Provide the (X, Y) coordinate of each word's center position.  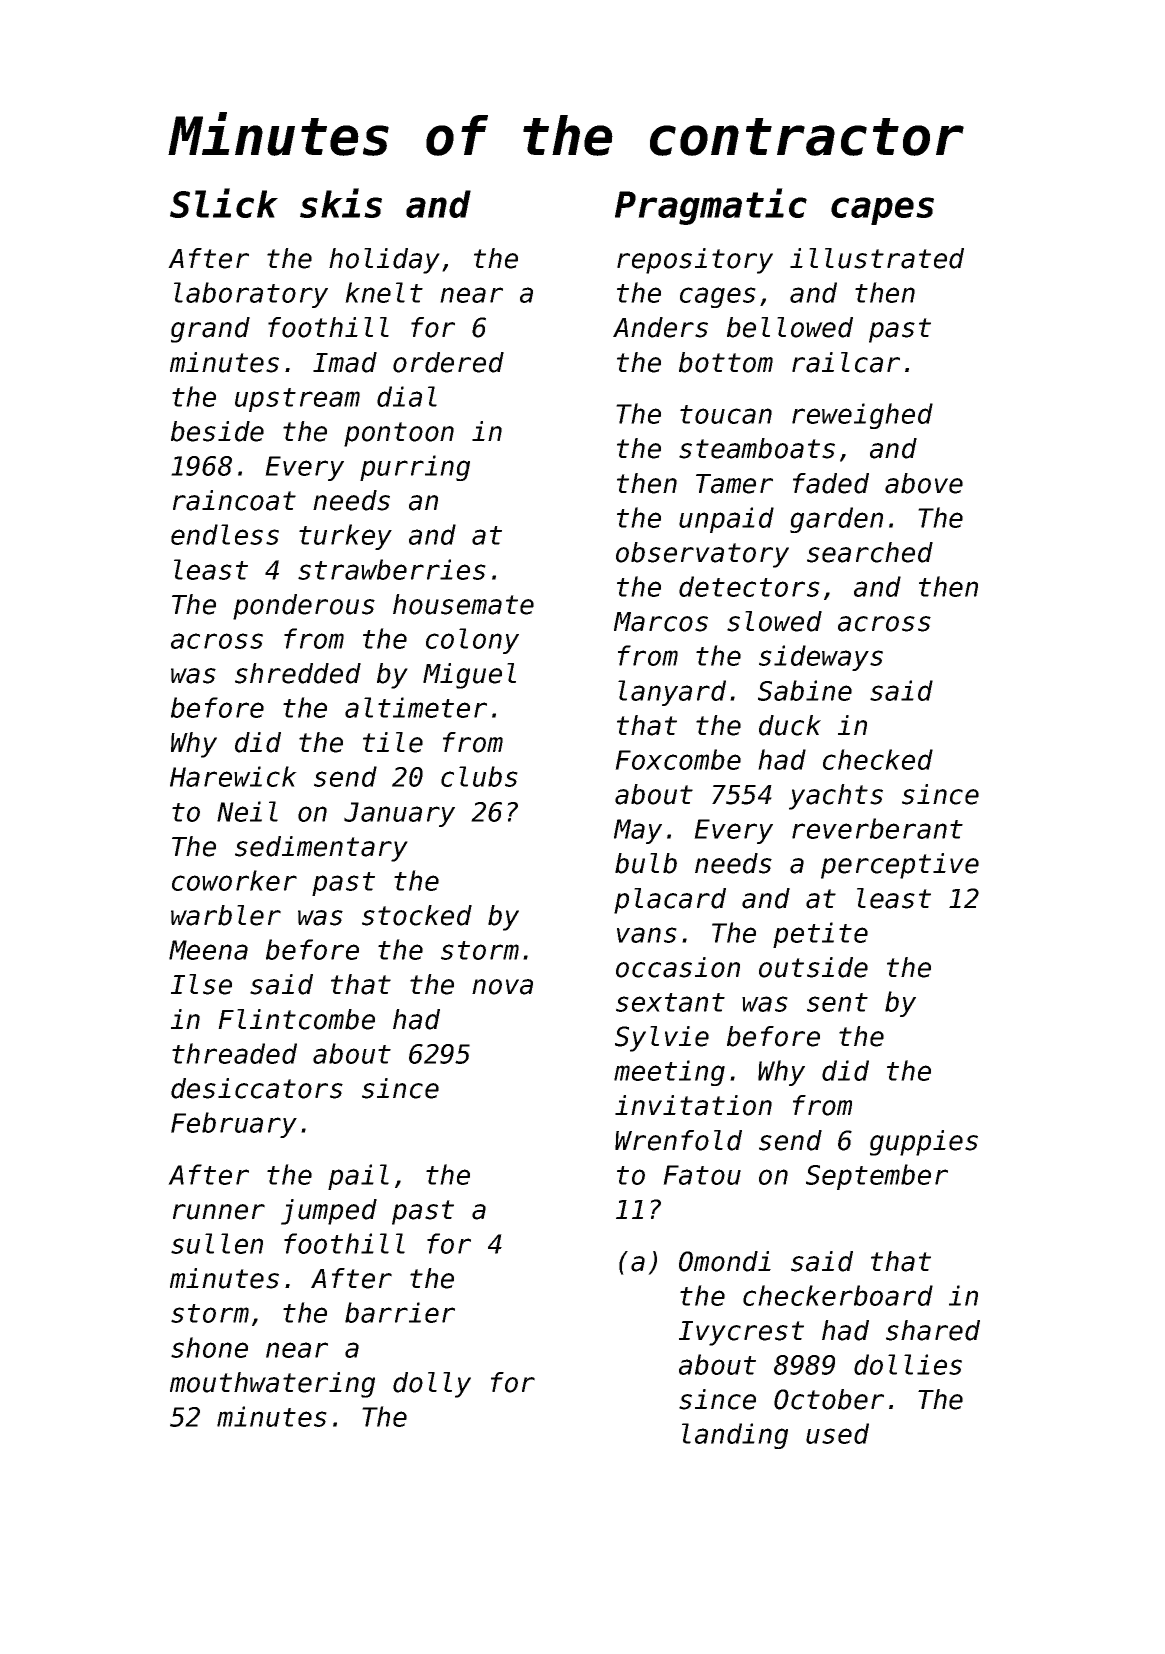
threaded (234, 1053)
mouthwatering (272, 1385)
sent (837, 1002)
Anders (660, 327)
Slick (224, 203)
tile (393, 742)
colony (472, 641)
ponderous (304, 607)
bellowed (790, 327)
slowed (774, 621)
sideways (821, 658)
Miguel (469, 676)
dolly (432, 1385)
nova (502, 987)
